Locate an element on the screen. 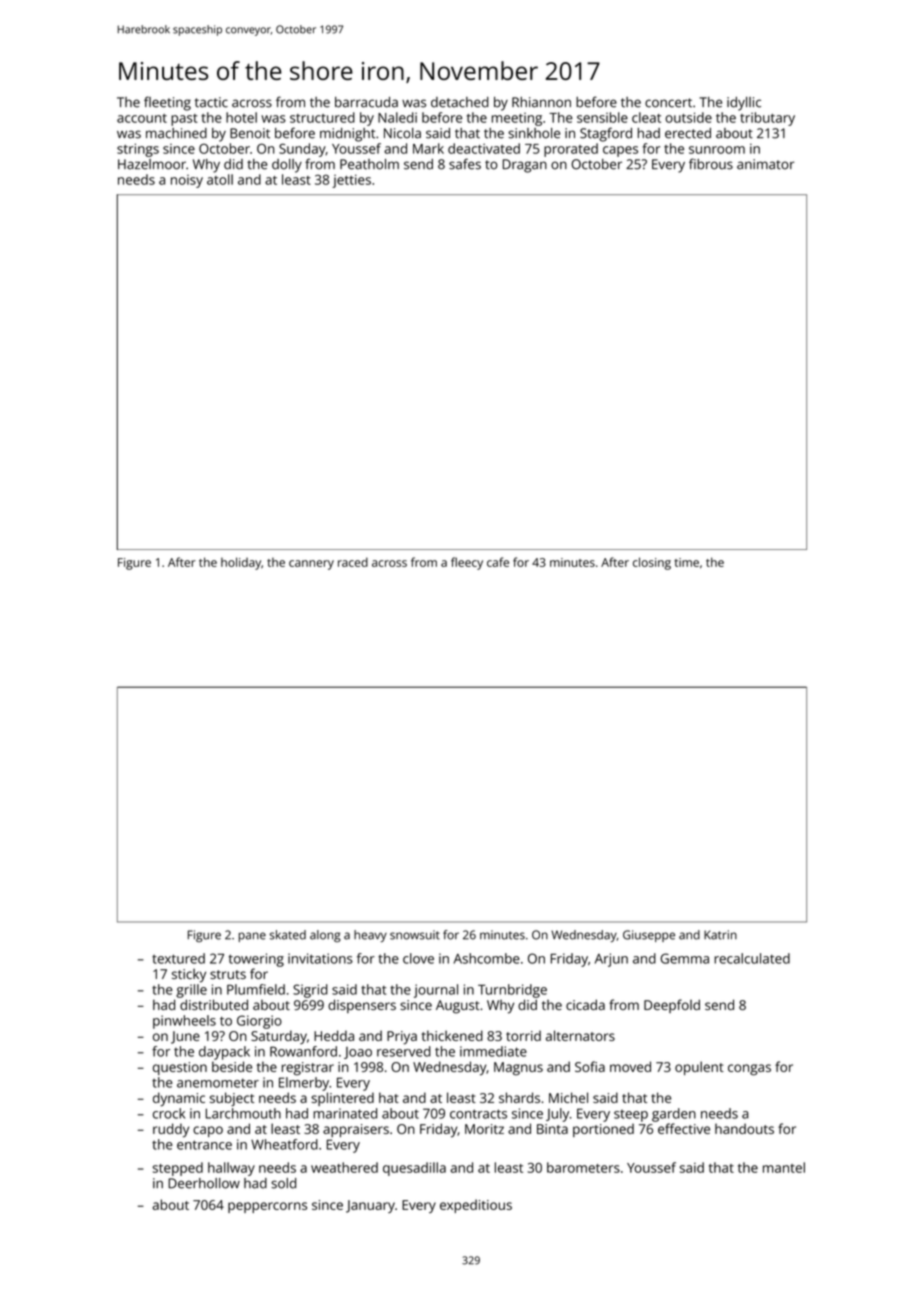  Deepfold is located at coordinates (672, 1006).
